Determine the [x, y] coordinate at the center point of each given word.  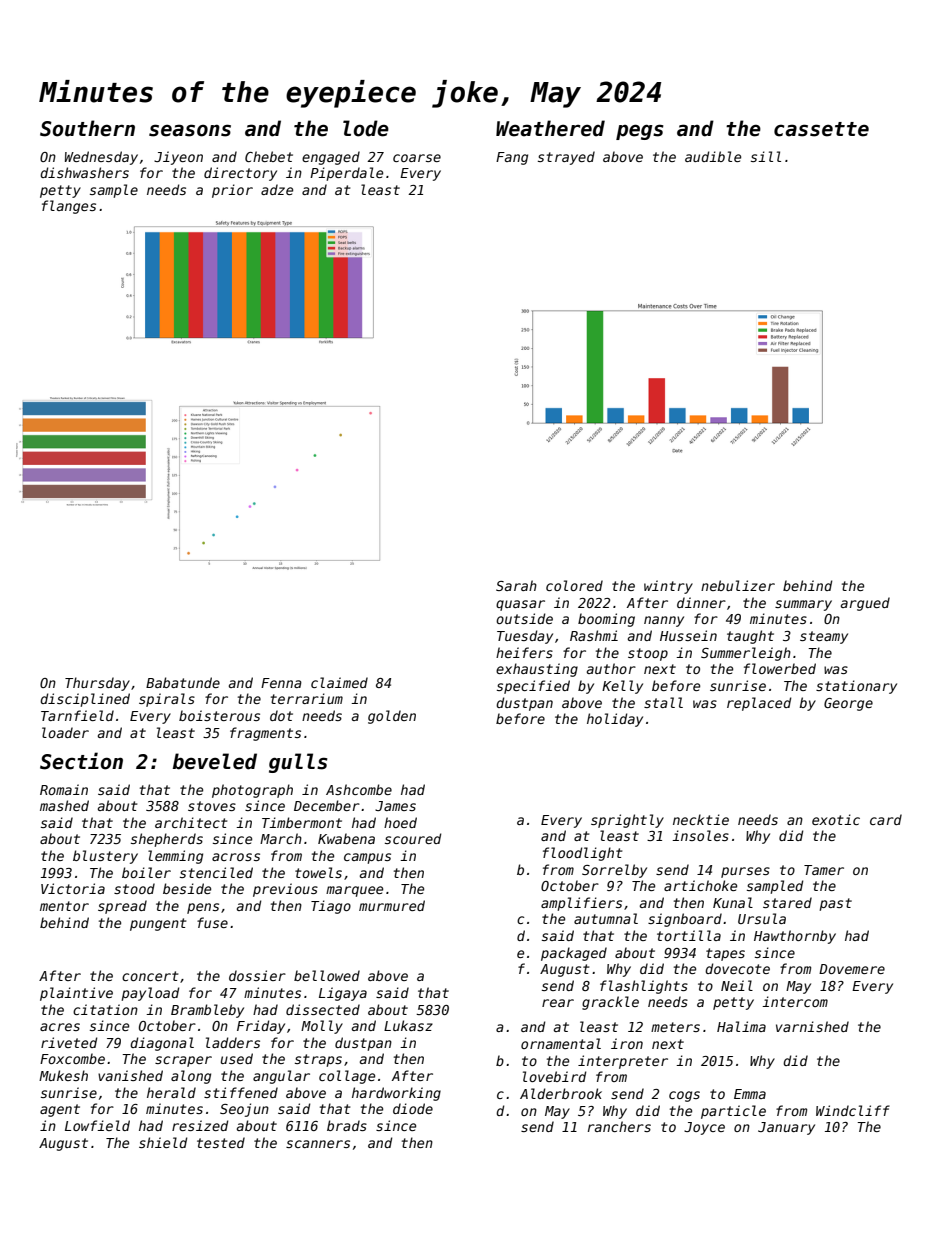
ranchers [619, 1126]
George [848, 704]
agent [60, 1110]
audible [713, 156]
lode [366, 128]
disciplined [85, 700]
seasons [190, 130]
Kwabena [346, 838]
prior [232, 191]
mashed [64, 805]
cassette [821, 129]
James [395, 806]
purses [745, 872]
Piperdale [346, 174]
